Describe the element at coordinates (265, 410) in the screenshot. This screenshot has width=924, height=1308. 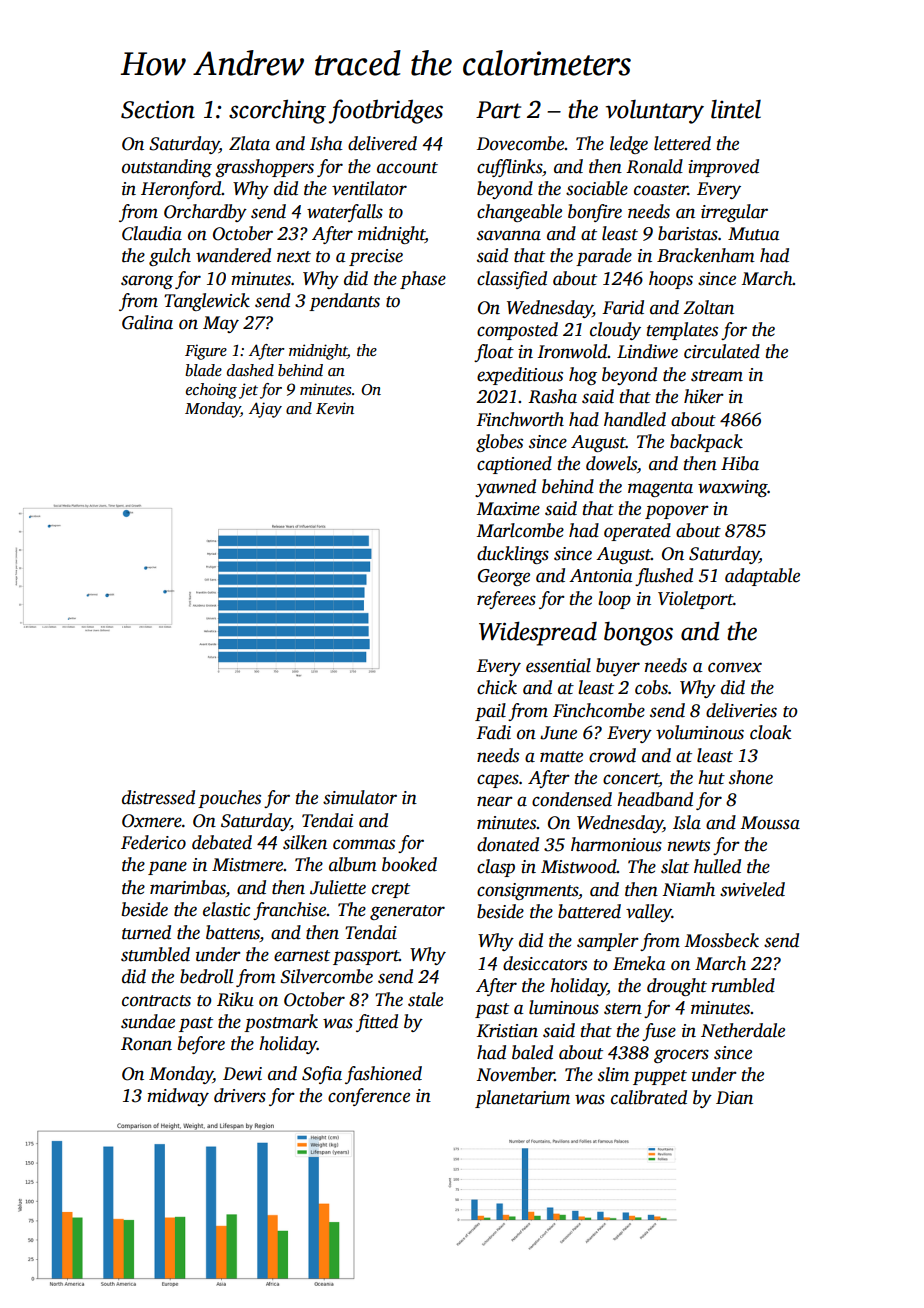
I see `Ajay` at that location.
